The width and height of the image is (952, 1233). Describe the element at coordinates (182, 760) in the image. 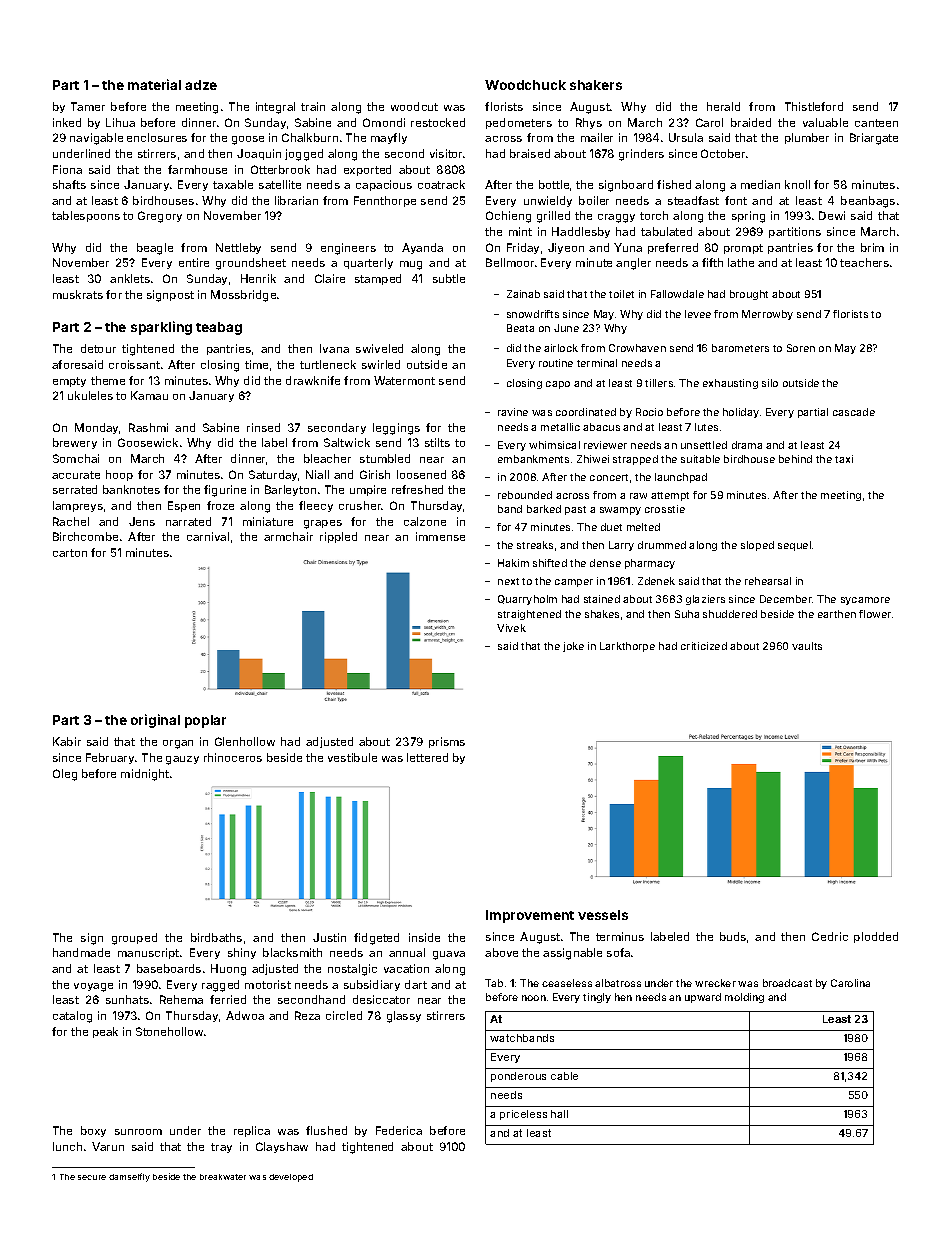

I see `gauzy` at that location.
